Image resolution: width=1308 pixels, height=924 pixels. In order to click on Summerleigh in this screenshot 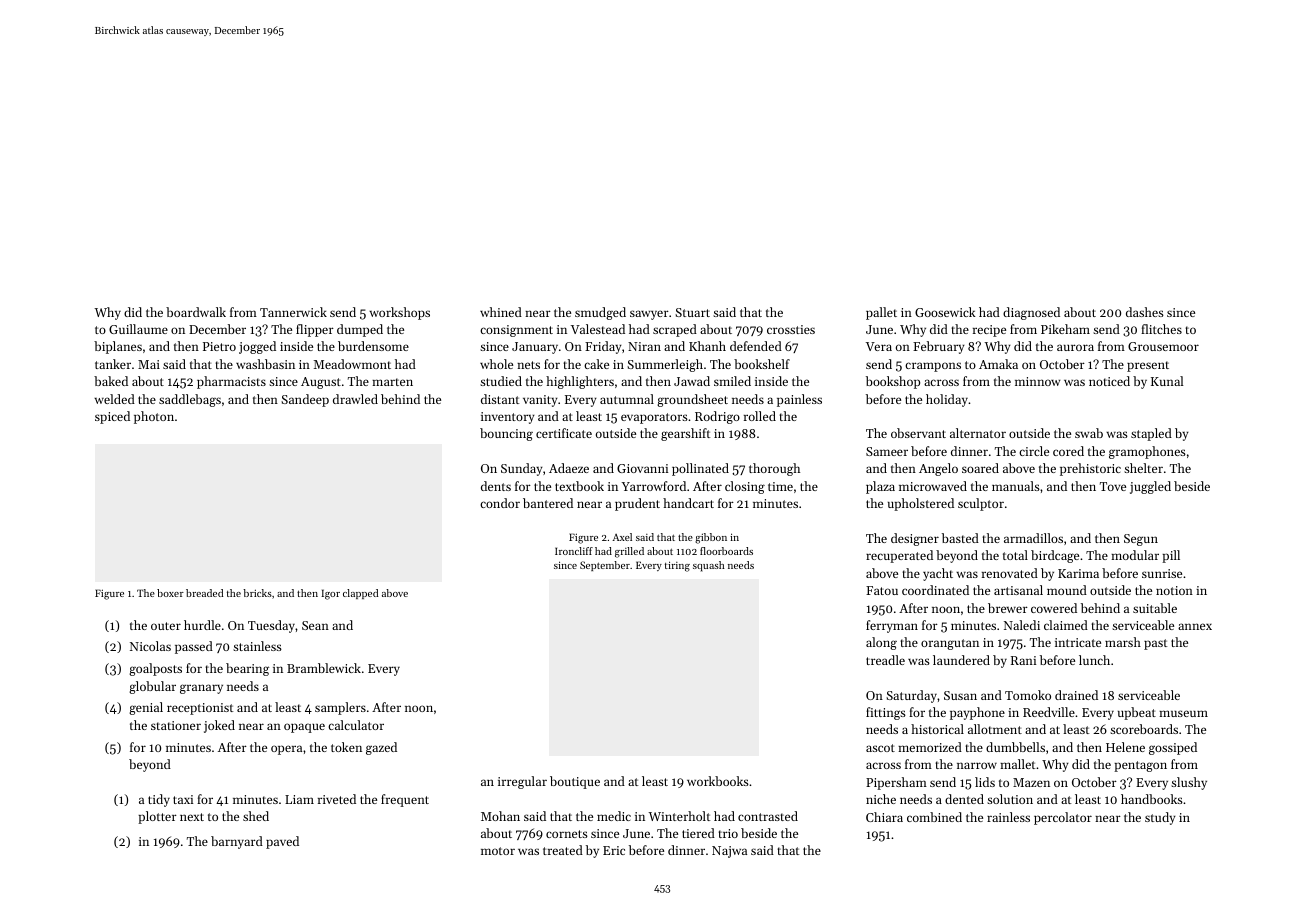, I will do `click(665, 365)`.
